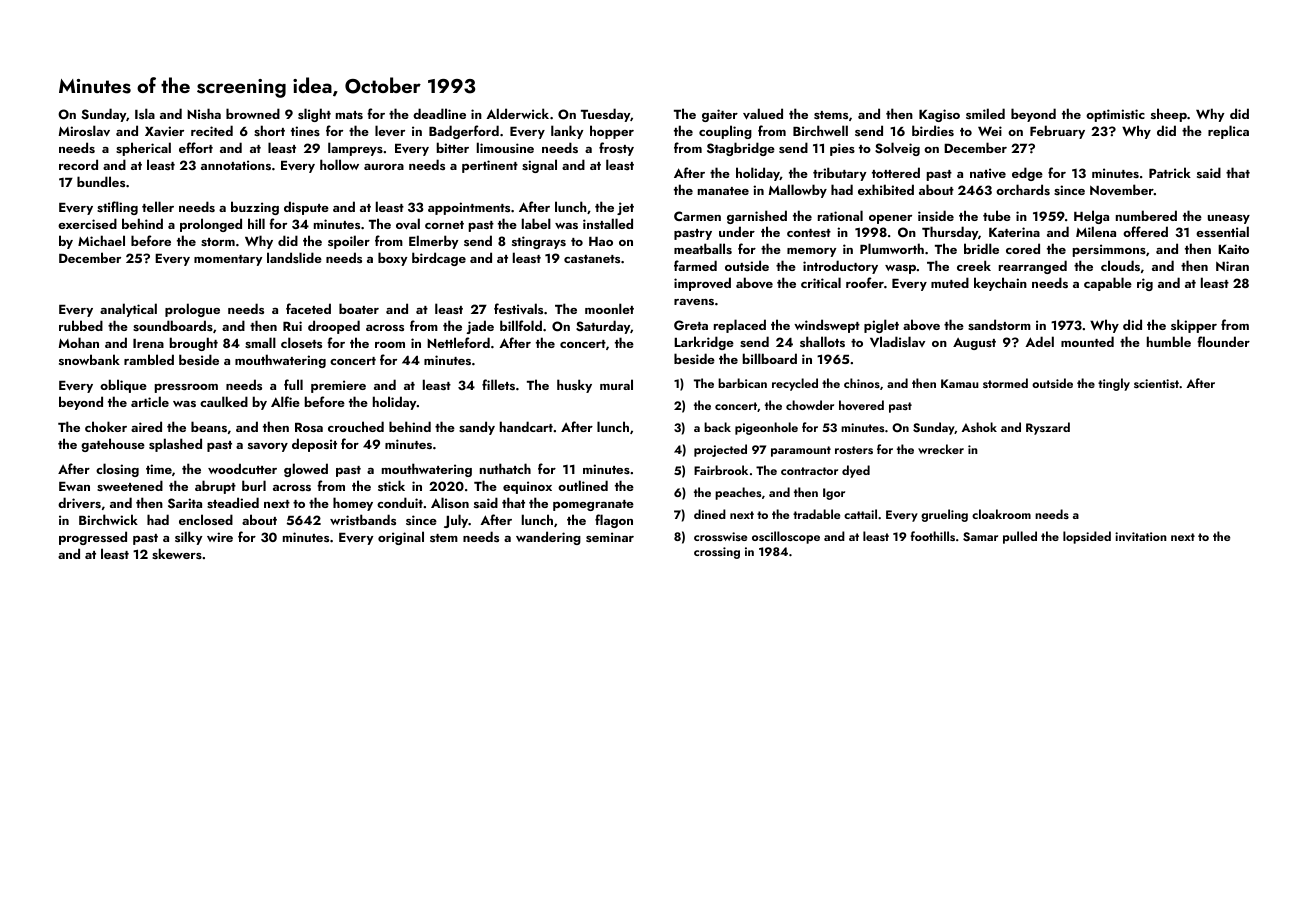 Image resolution: width=1308 pixels, height=924 pixels. I want to click on crossing, so click(717, 553).
